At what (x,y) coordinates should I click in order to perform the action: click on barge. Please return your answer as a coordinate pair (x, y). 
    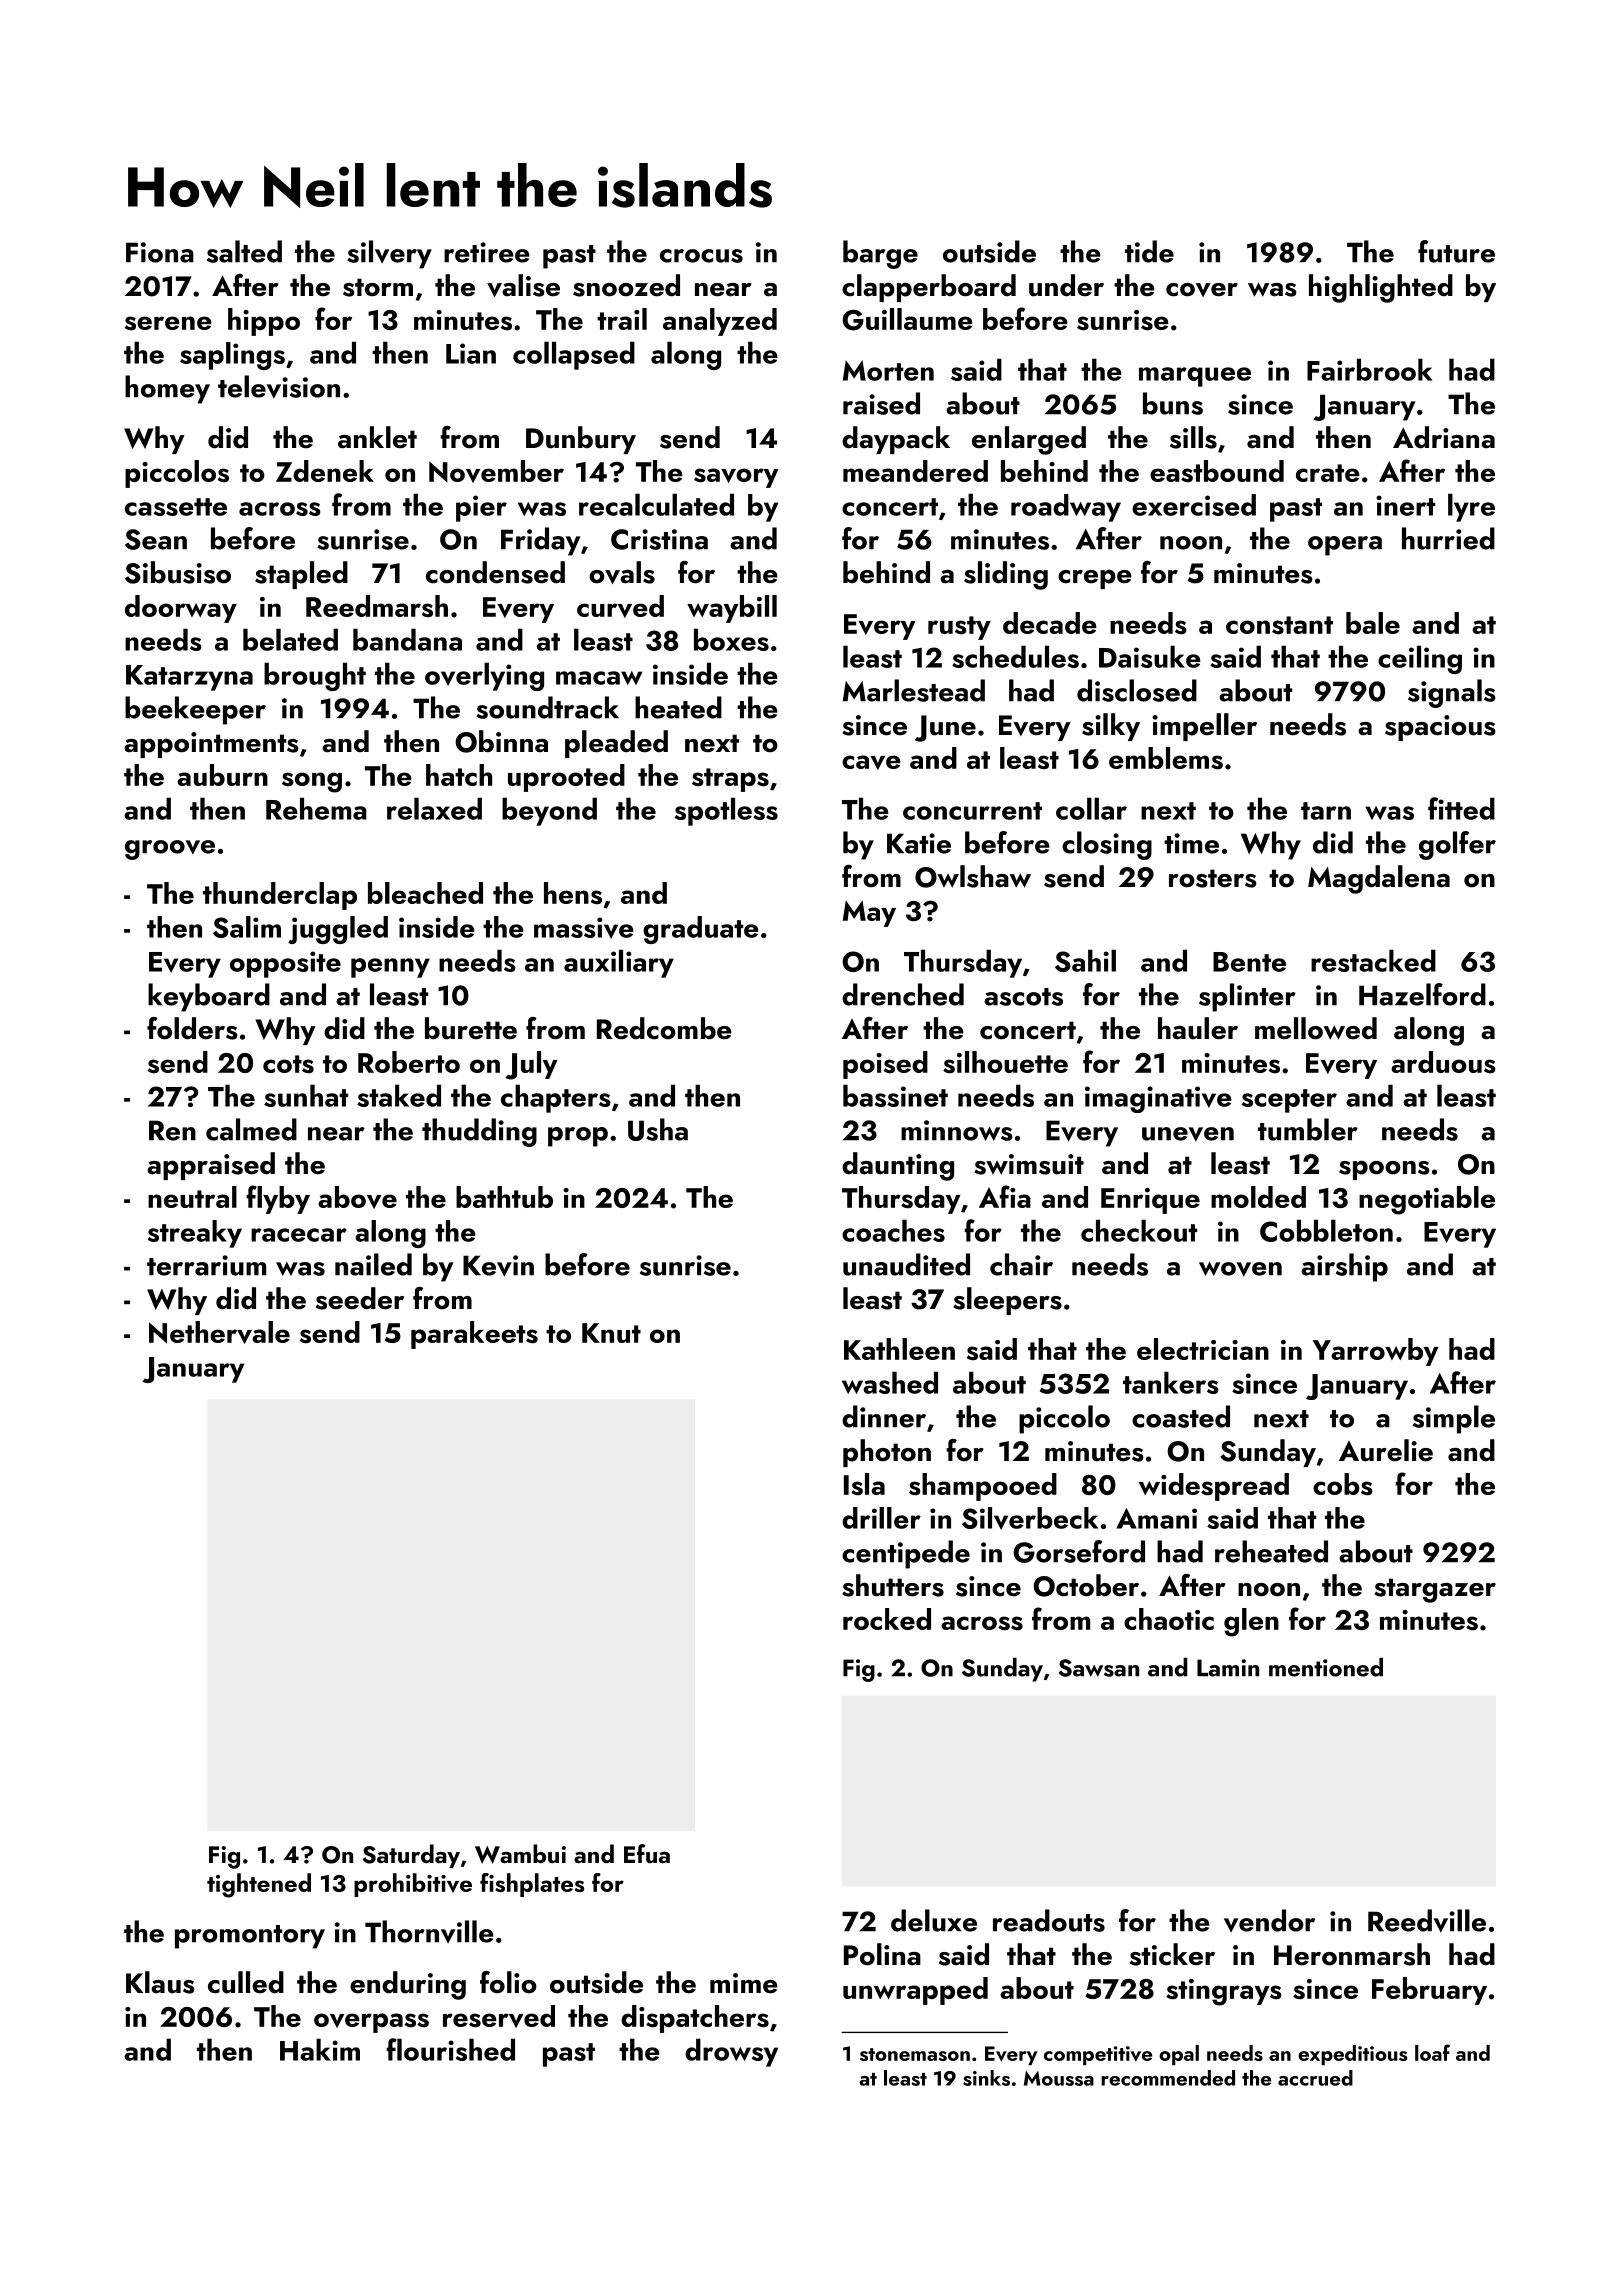
    Looking at the image, I should click on (880, 254).
